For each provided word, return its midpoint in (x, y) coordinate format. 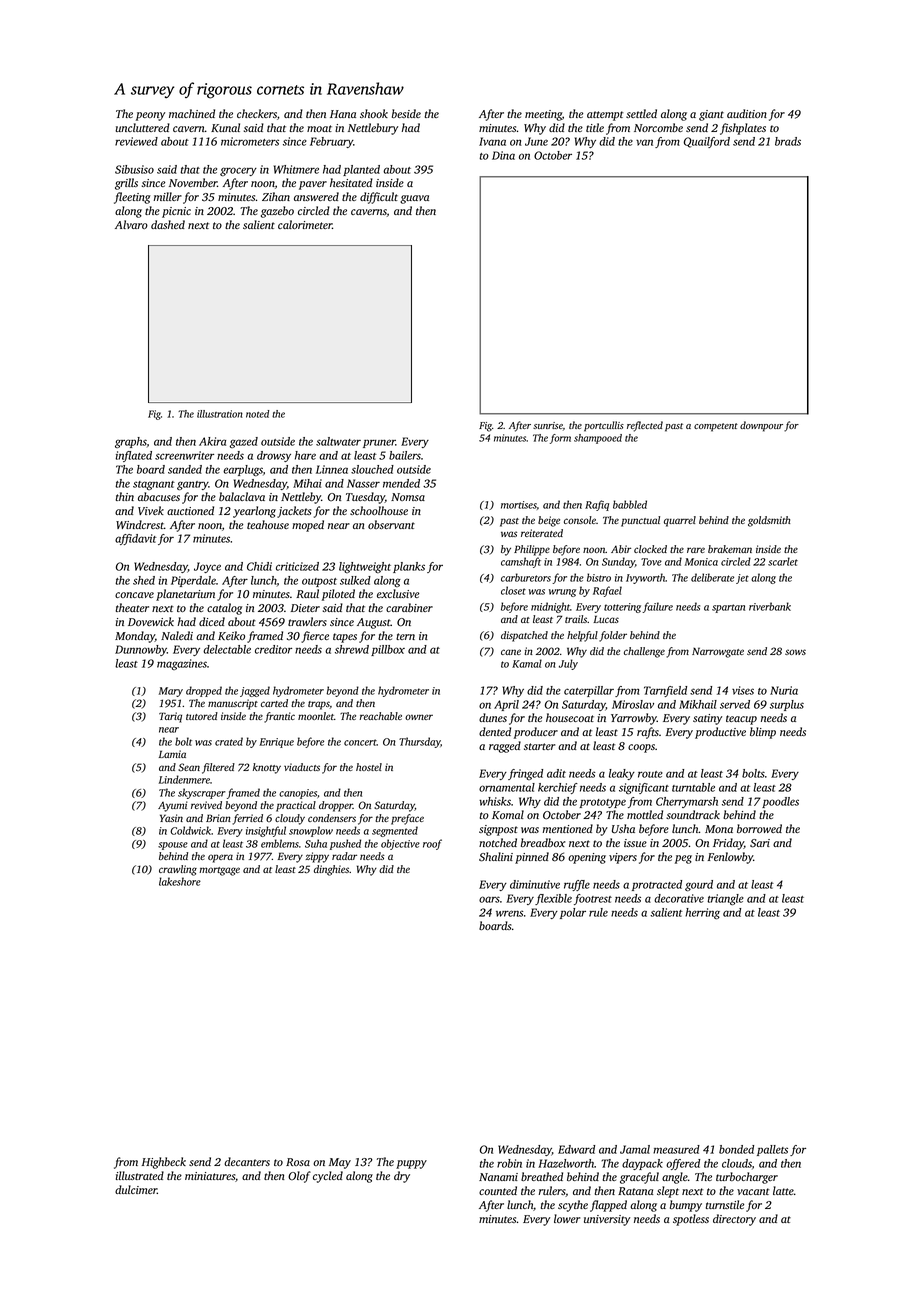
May (340, 1163)
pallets (772, 1150)
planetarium (185, 595)
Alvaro (131, 224)
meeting (543, 115)
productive (720, 733)
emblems (280, 843)
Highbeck (164, 1163)
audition (747, 113)
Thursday (419, 742)
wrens (509, 913)
